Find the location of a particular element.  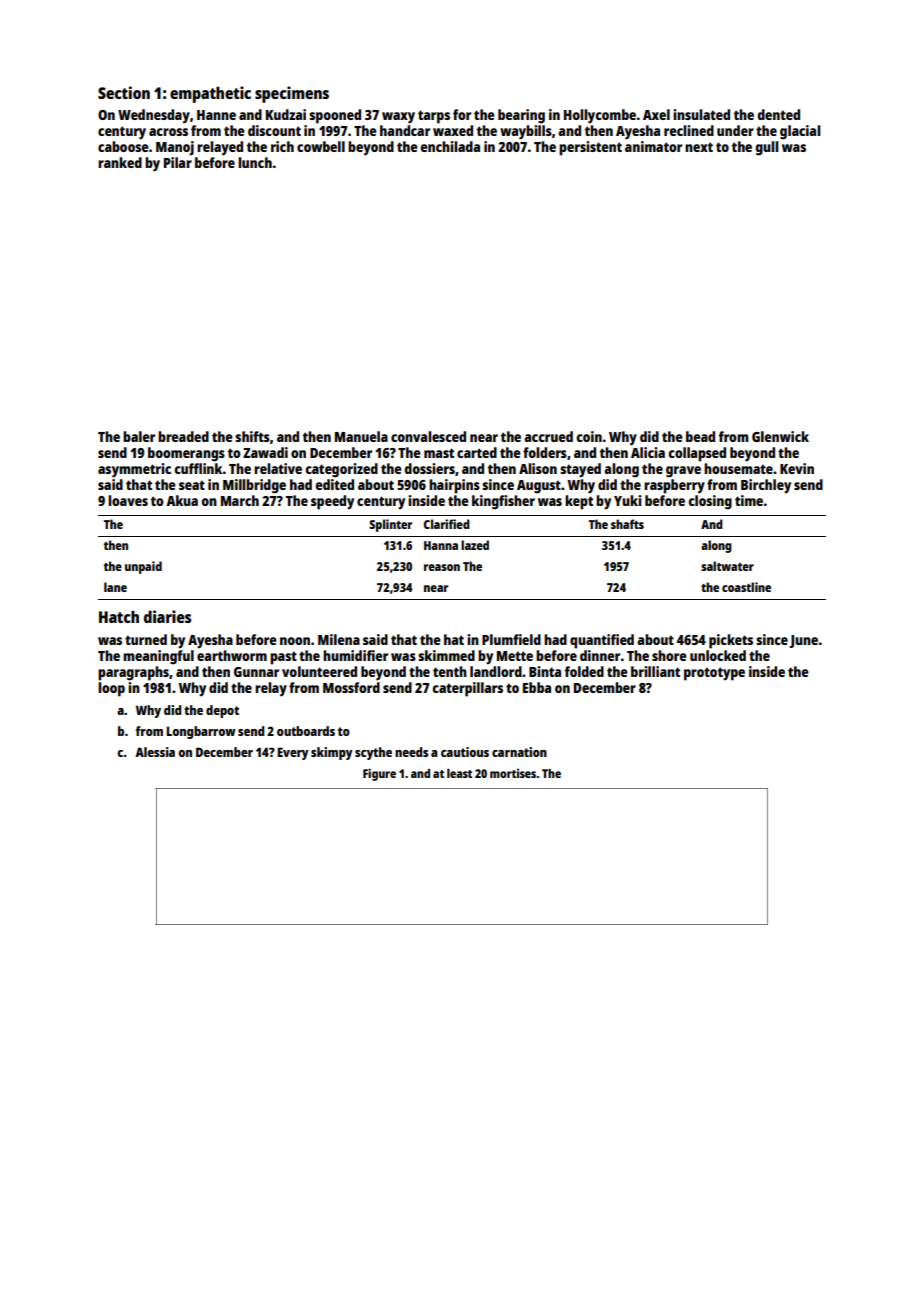

Every is located at coordinates (293, 753).
